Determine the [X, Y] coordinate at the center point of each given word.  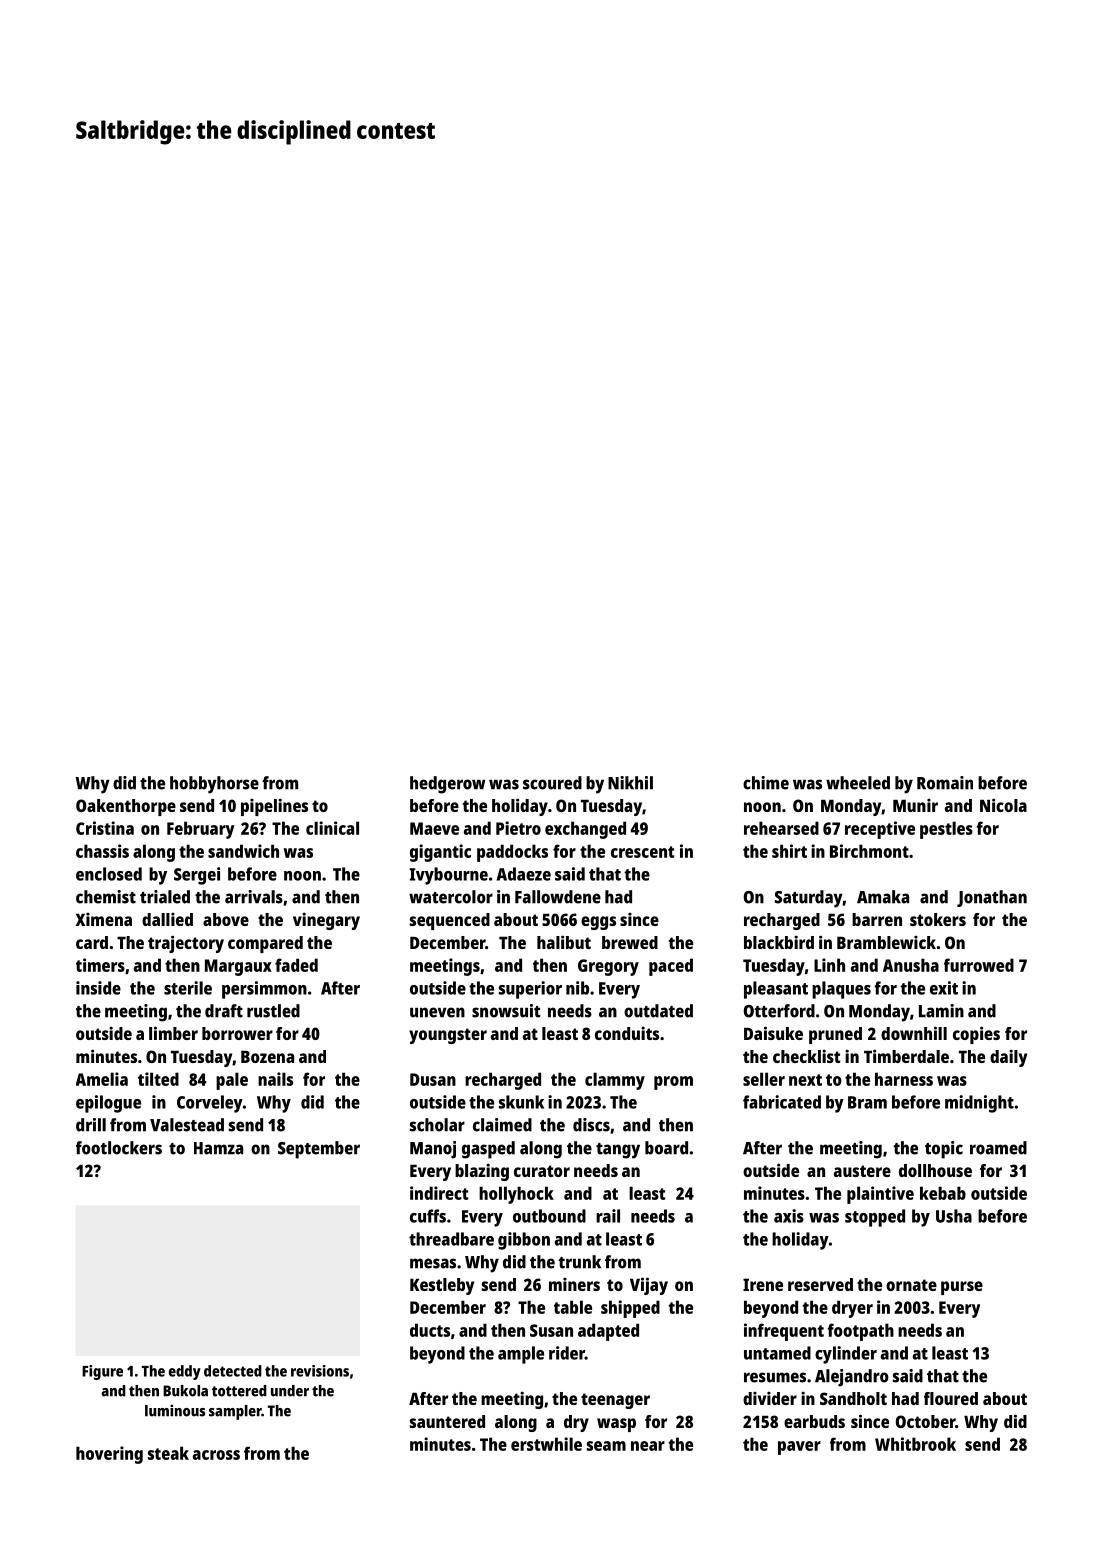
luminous [175, 1410]
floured [951, 1398]
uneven [437, 1012]
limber [173, 1033]
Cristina [105, 828]
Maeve [434, 828]
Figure [102, 1372]
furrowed [979, 965]
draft [224, 1011]
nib [577, 988]
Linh [829, 965]
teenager [615, 1401]
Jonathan [992, 898]
